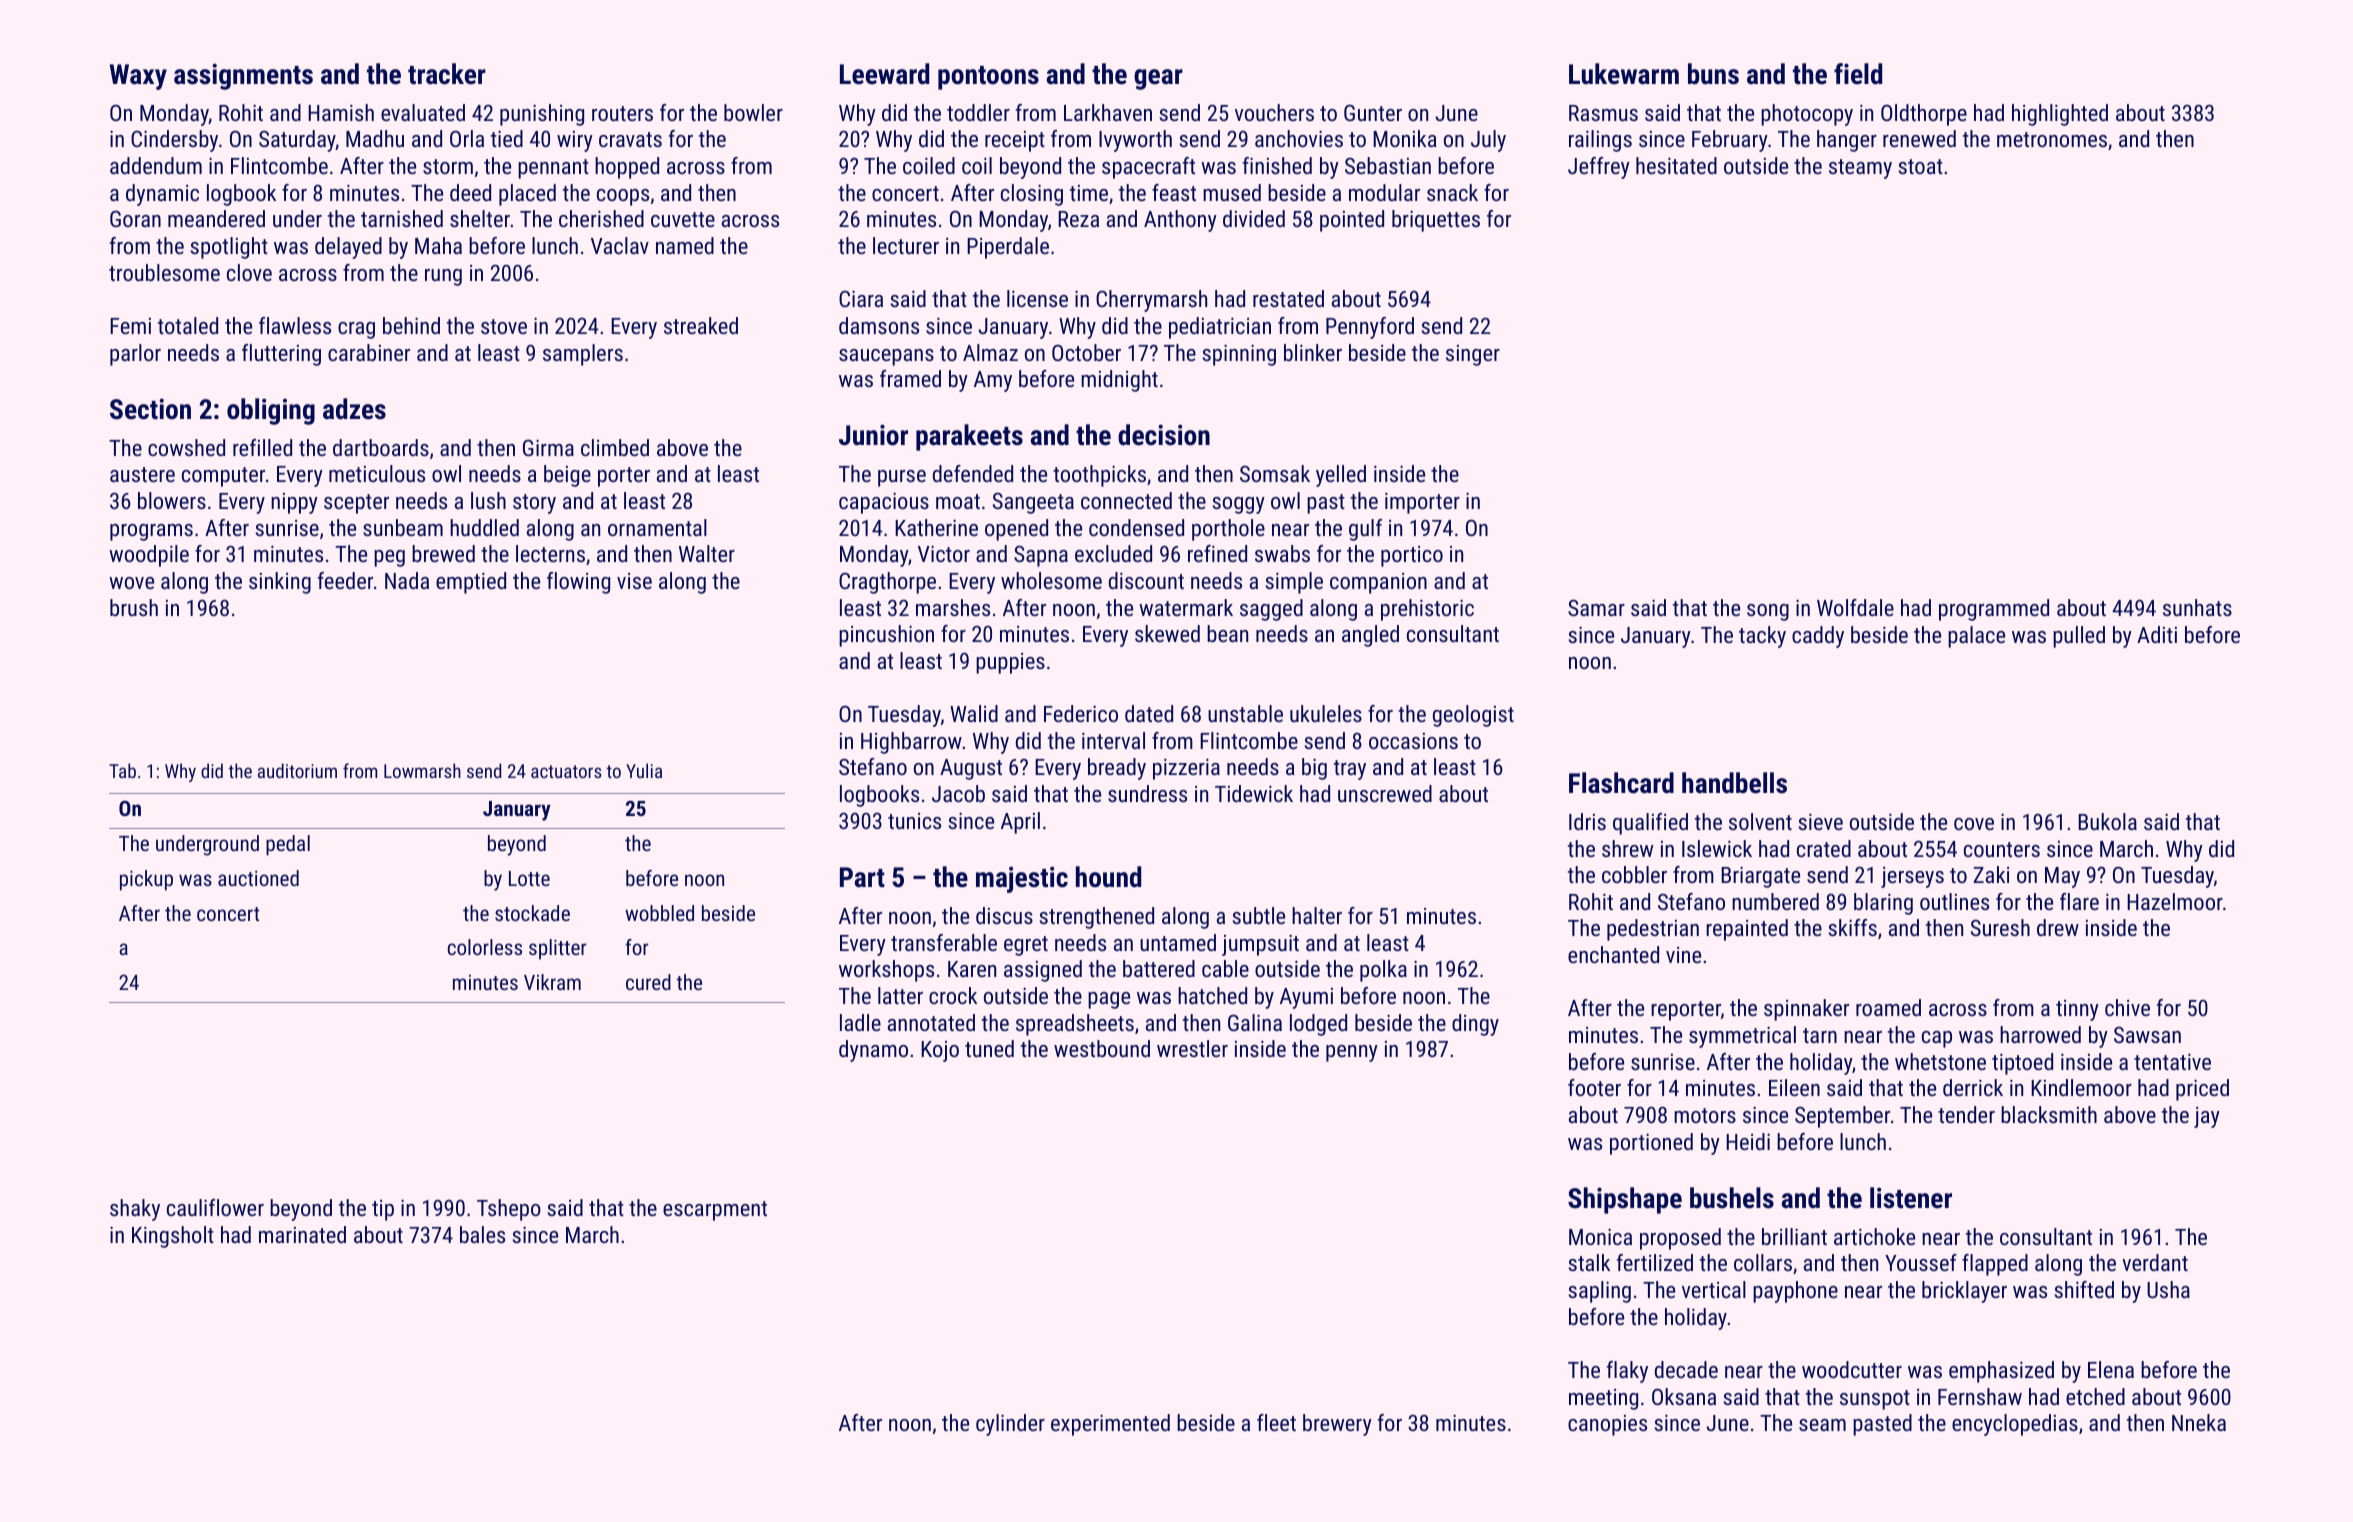 This screenshot has width=2353, height=1522. What do you see at coordinates (2175, 901) in the screenshot?
I see `Hazelmoor` at bounding box center [2175, 901].
